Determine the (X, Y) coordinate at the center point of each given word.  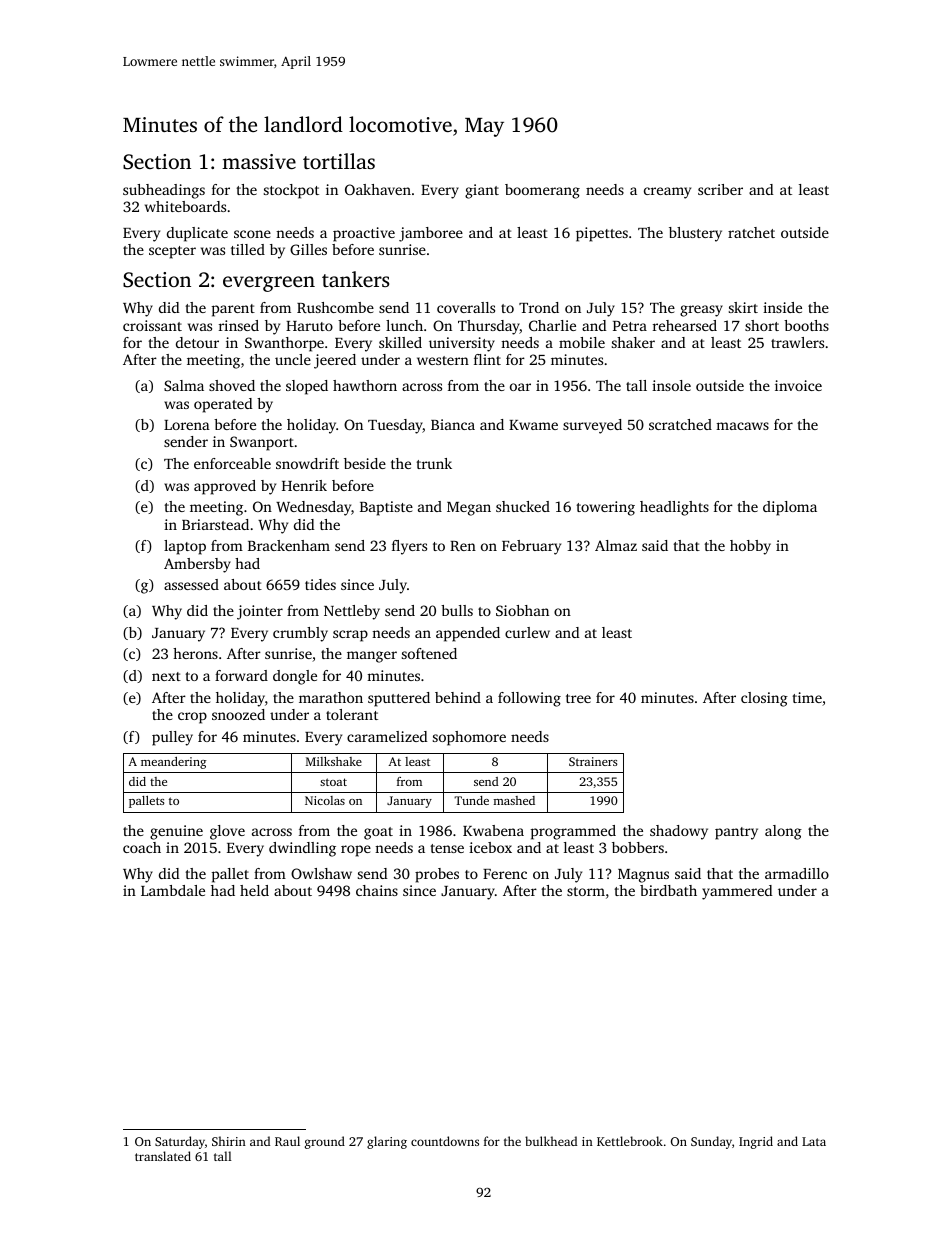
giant (482, 191)
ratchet (751, 232)
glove (227, 832)
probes (437, 875)
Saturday (180, 1142)
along (783, 832)
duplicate (197, 234)
